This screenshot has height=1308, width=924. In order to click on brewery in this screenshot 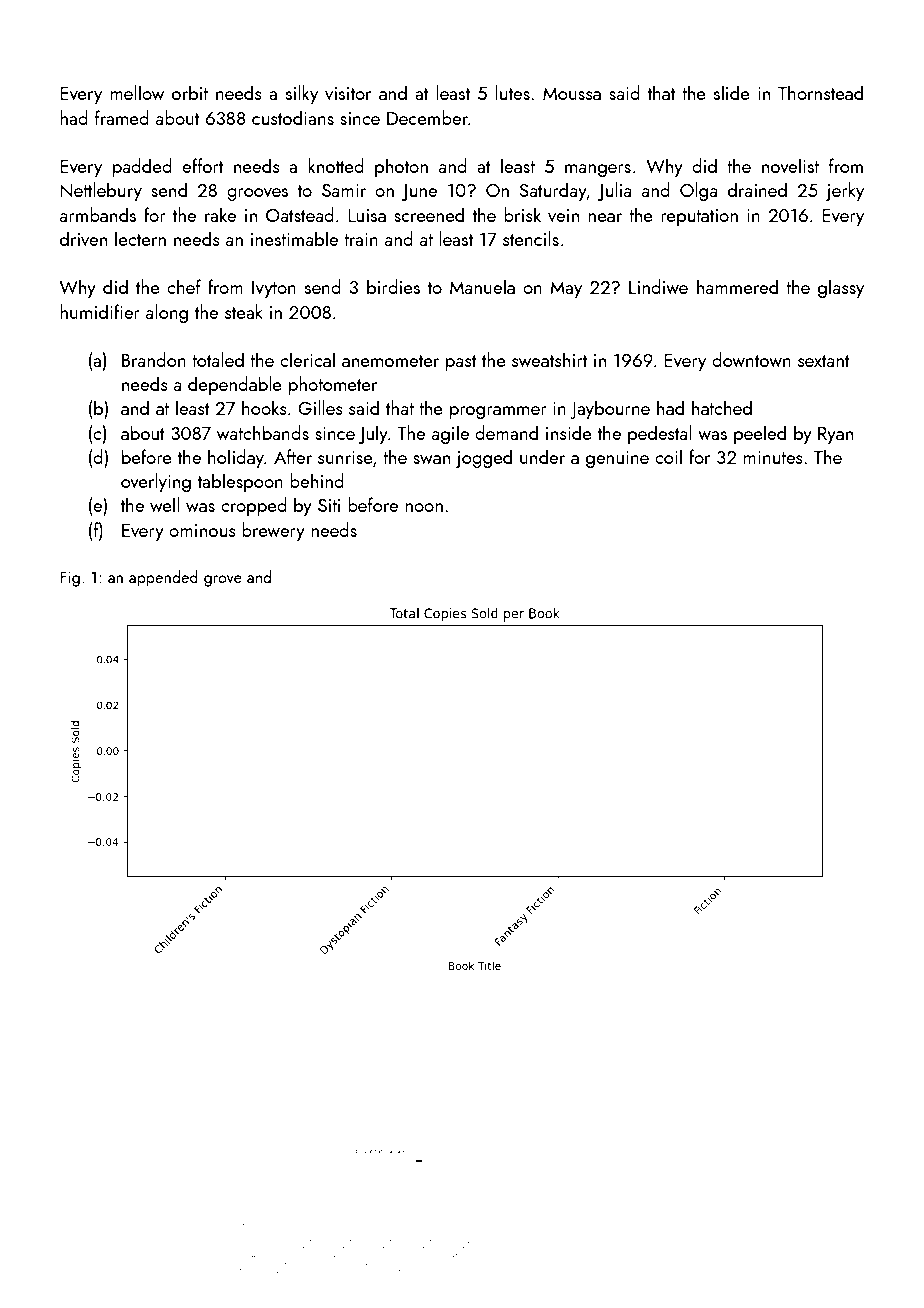, I will do `click(273, 531)`.
